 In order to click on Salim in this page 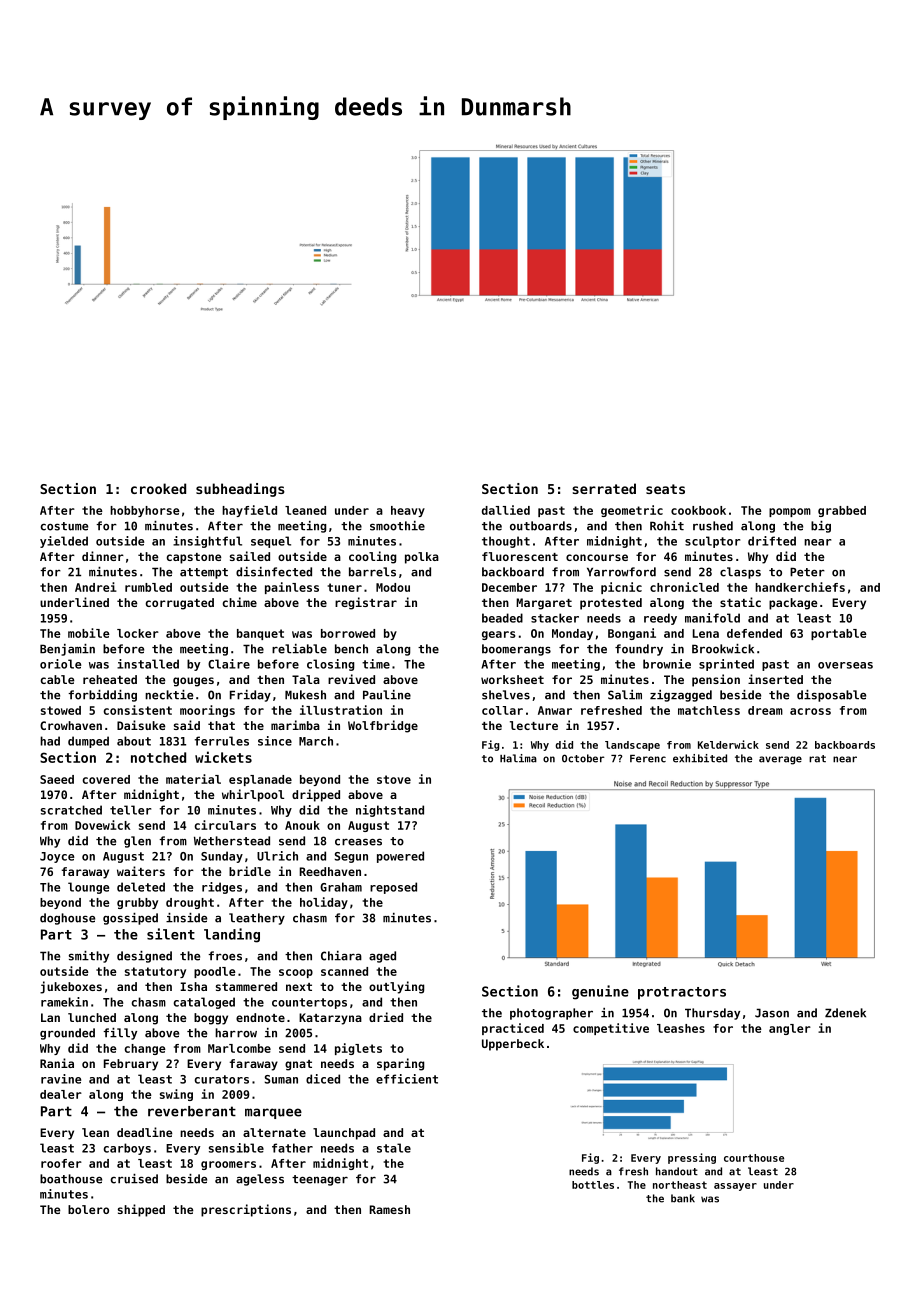, I will do `click(625, 695)`.
